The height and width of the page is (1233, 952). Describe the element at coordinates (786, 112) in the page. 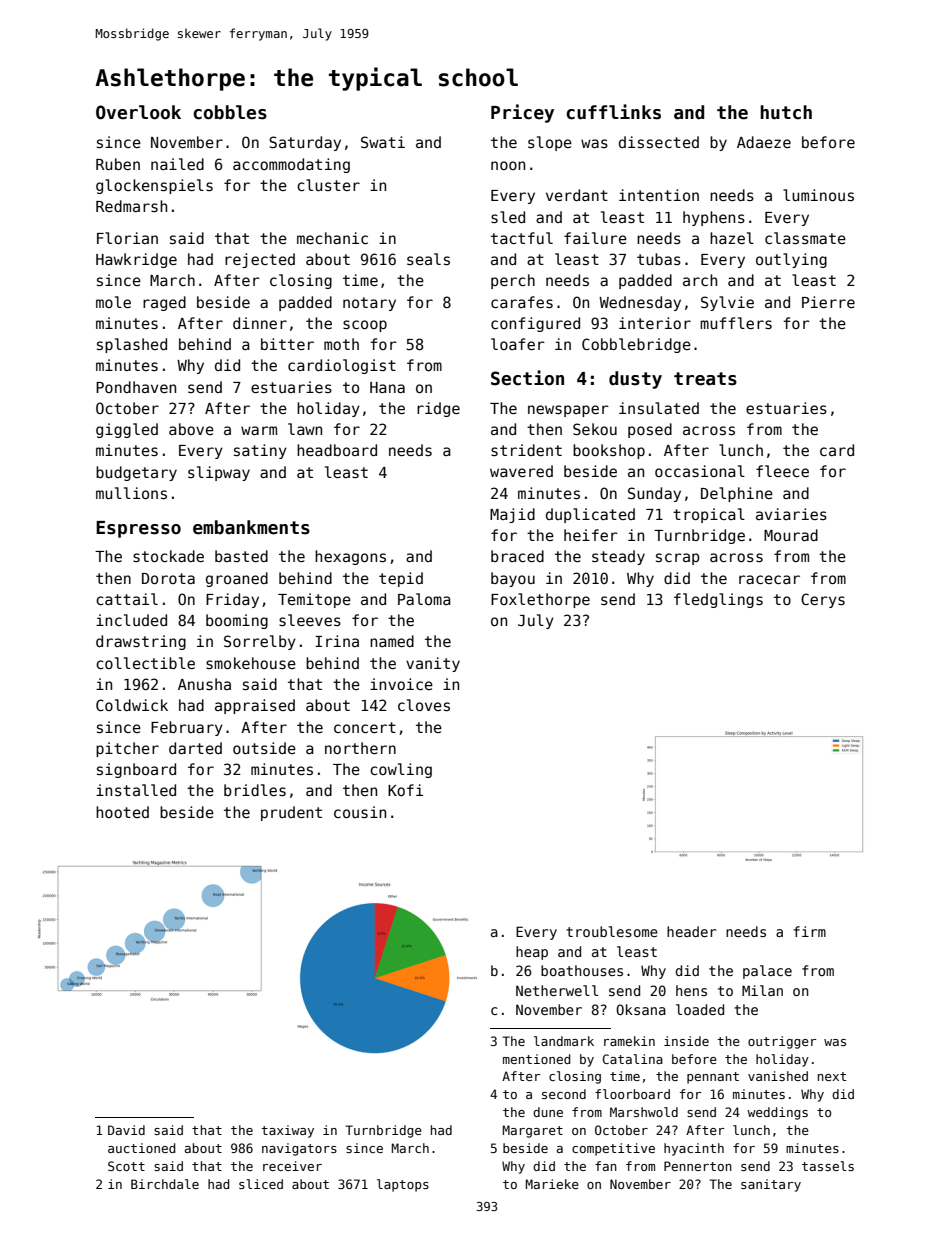

I see `hutch` at that location.
